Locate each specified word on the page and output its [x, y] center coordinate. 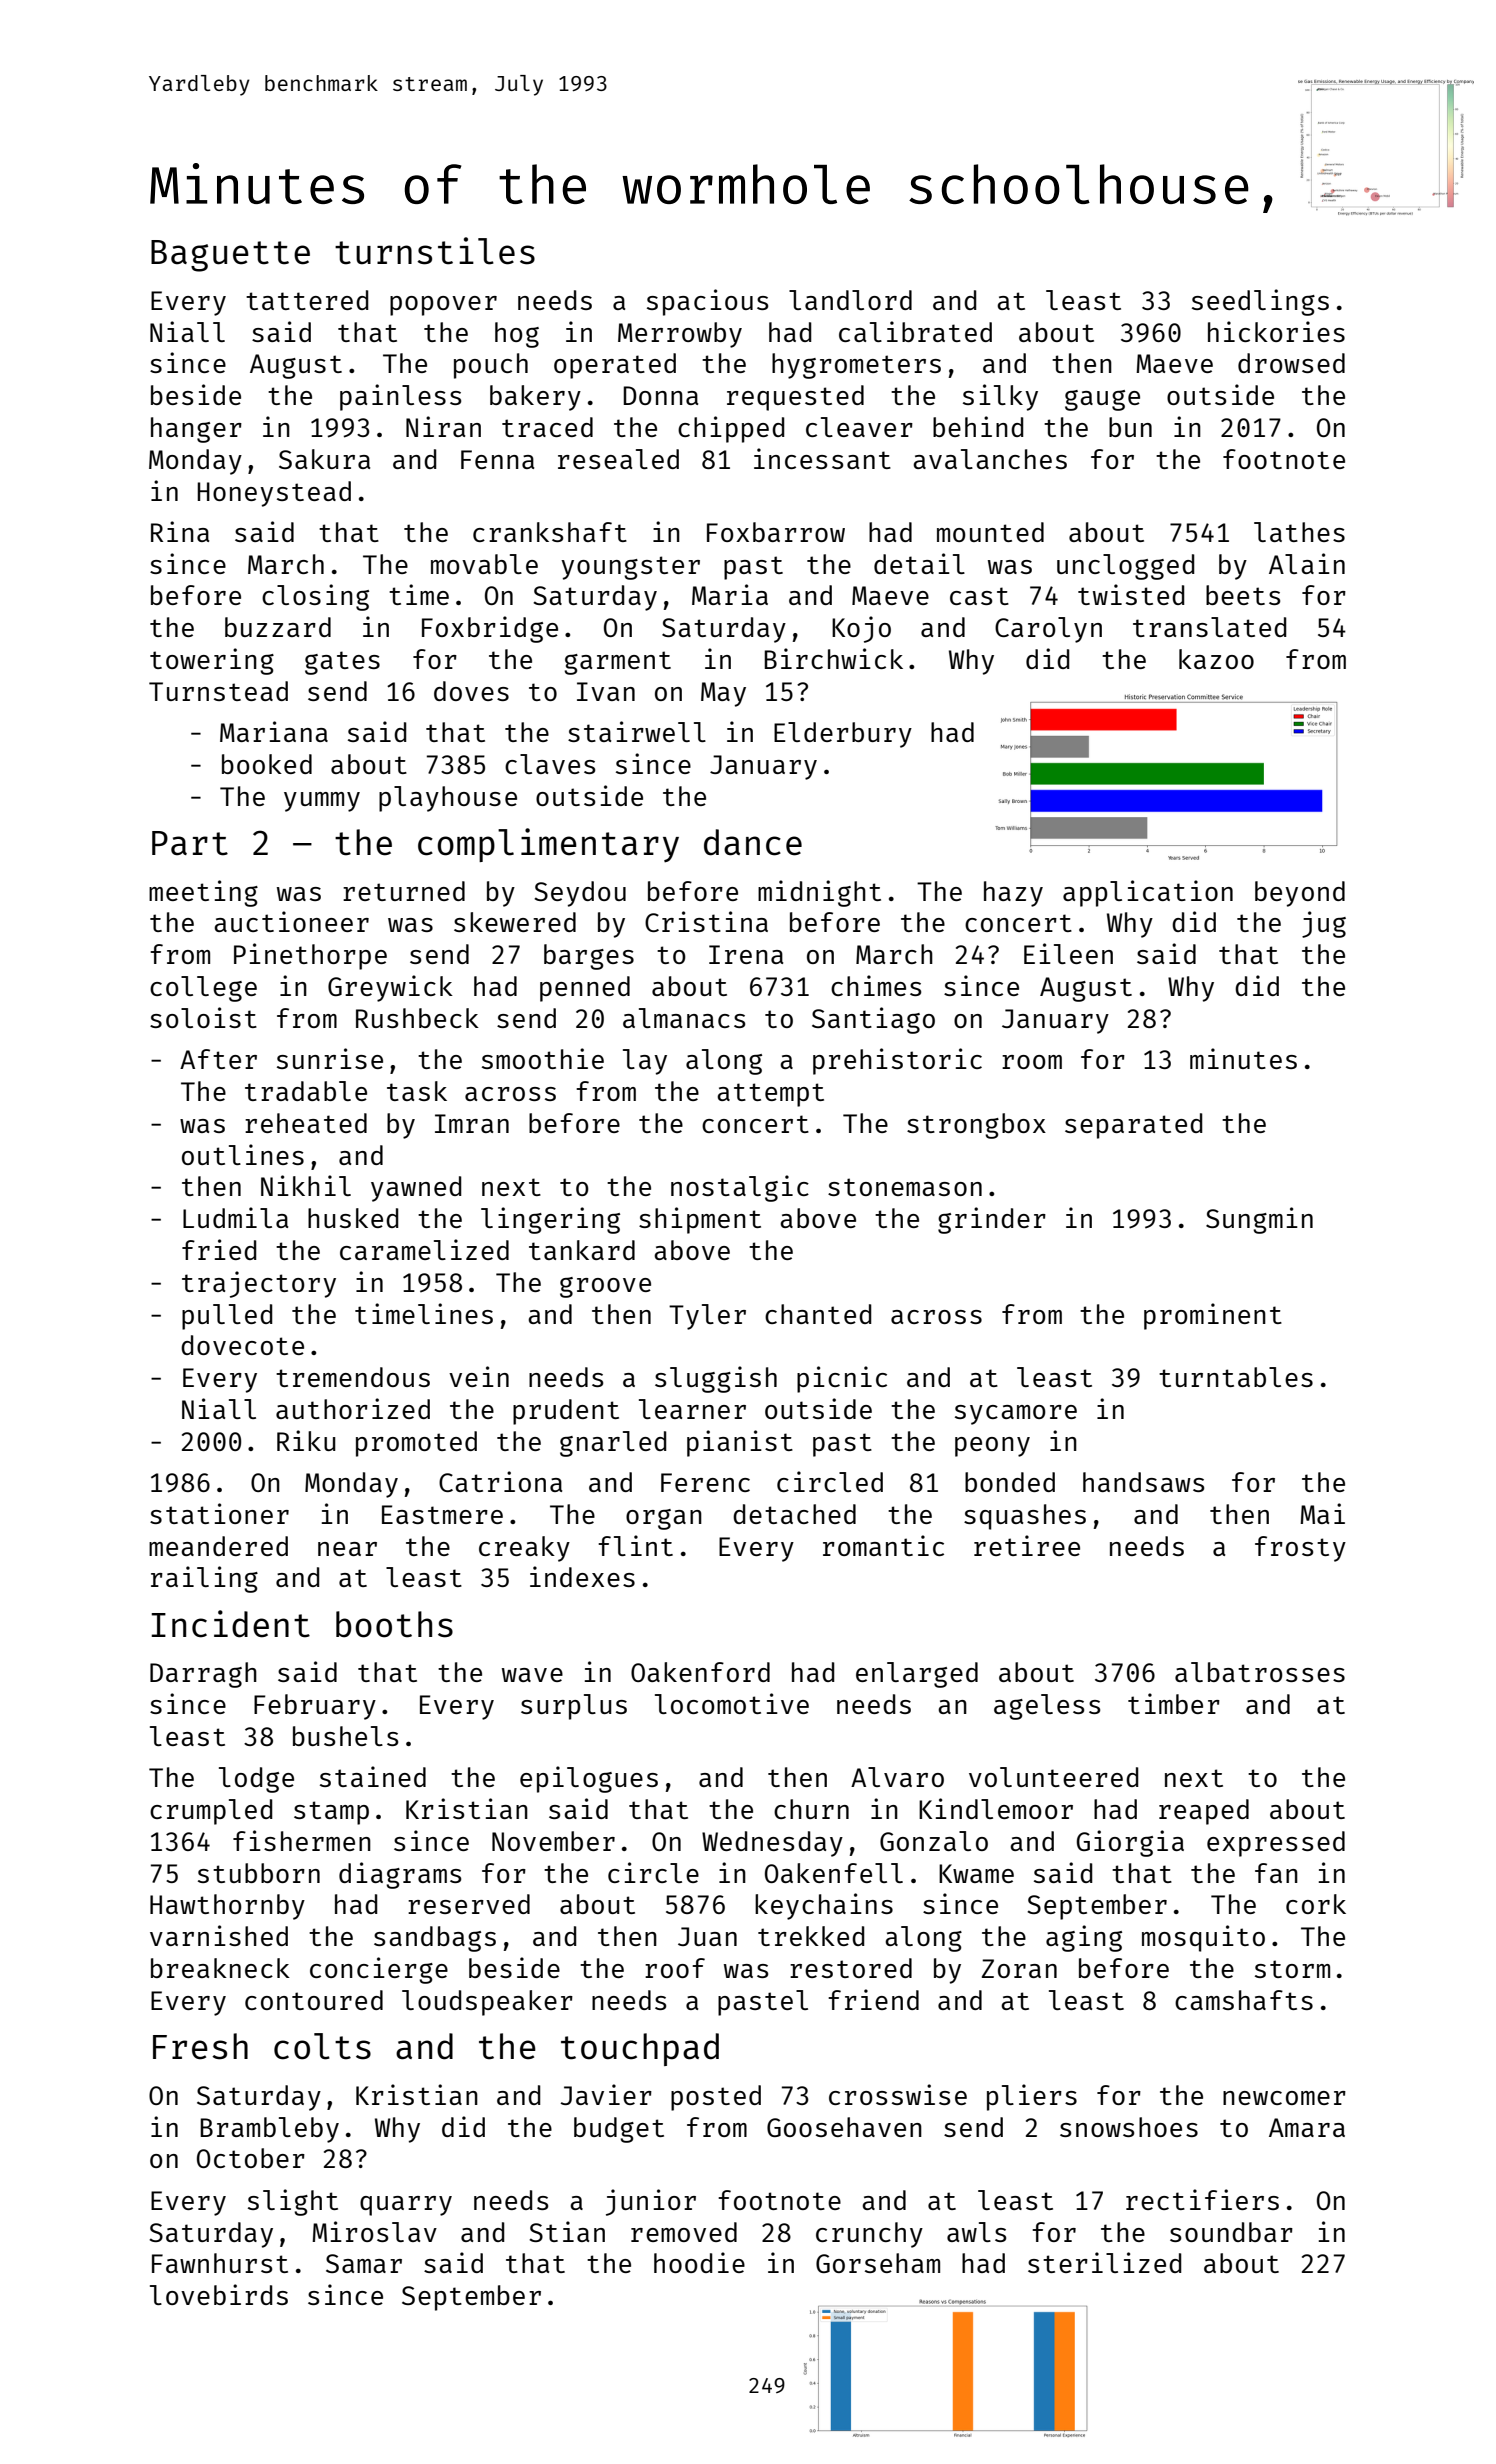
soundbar [1231, 2232]
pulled [227, 1317]
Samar [364, 2263]
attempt [770, 1095]
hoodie [699, 2262]
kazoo [1216, 659]
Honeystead [274, 494]
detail [919, 563]
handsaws [1143, 1482]
